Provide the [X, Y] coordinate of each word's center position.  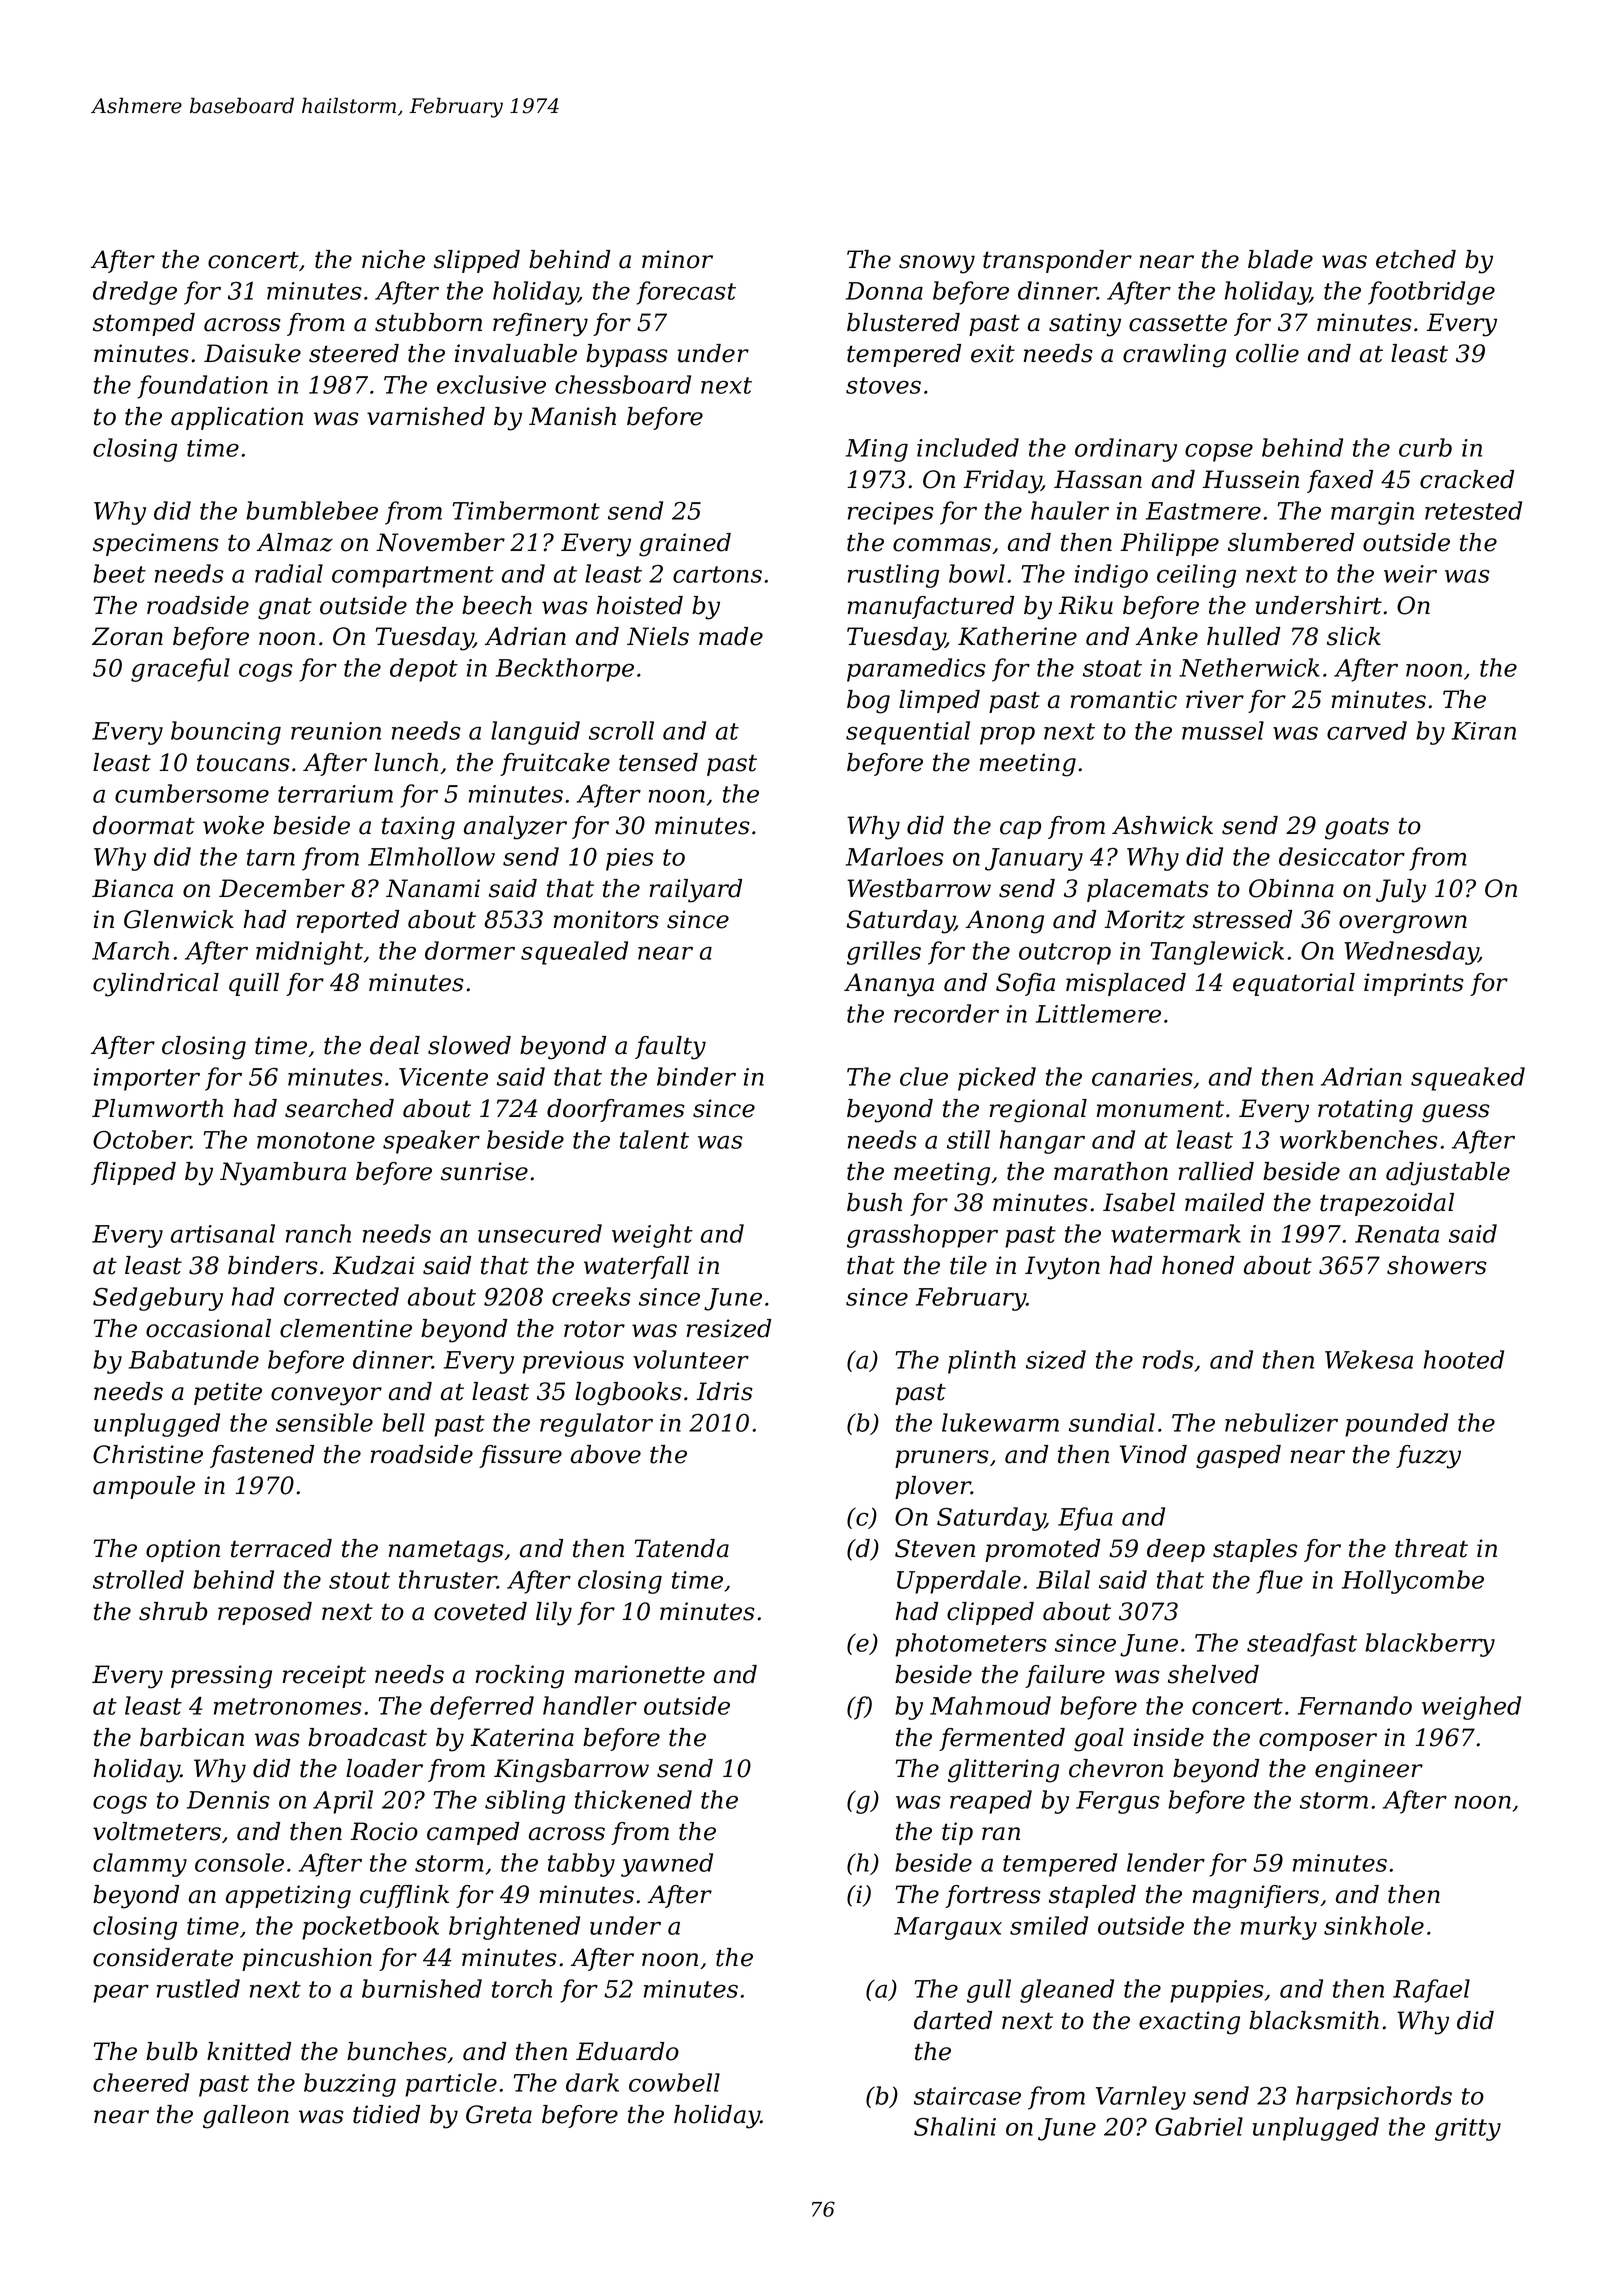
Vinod [1153, 1454]
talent [654, 1139]
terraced [281, 1548]
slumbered [1291, 542]
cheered [141, 2082]
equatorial [1294, 984]
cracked [1467, 479]
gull [989, 1991]
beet [119, 573]
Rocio [384, 1831]
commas [942, 545]
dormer [470, 950]
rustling [893, 576]
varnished [426, 416]
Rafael [1431, 1991]
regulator [596, 1425]
